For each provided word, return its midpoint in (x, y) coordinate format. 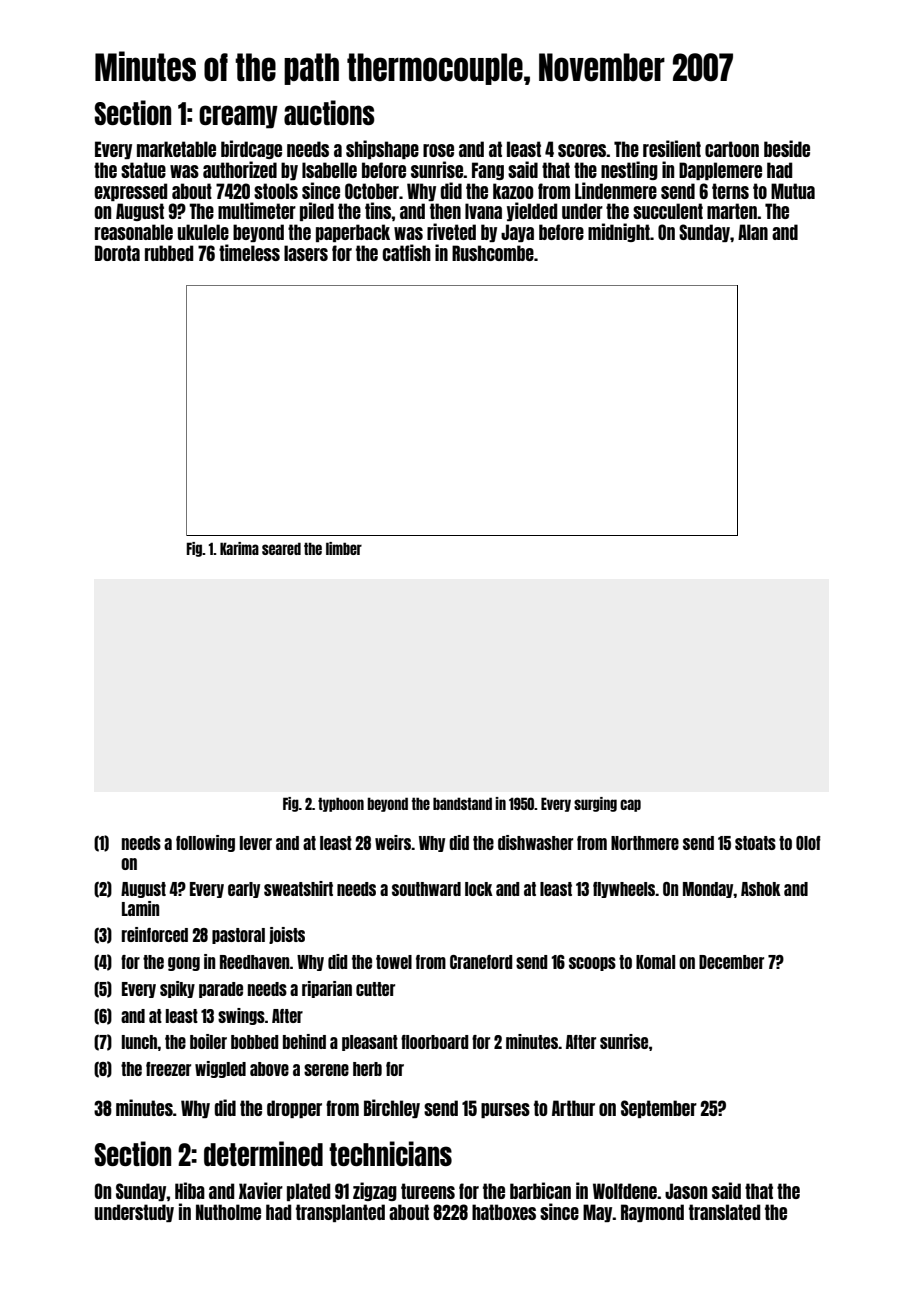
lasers (306, 253)
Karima (239, 548)
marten (732, 211)
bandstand (462, 803)
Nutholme (228, 1212)
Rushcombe (493, 253)
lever (256, 843)
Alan (753, 232)
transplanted (340, 1213)
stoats (755, 843)
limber (344, 548)
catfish (406, 252)
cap (630, 805)
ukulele (203, 232)
